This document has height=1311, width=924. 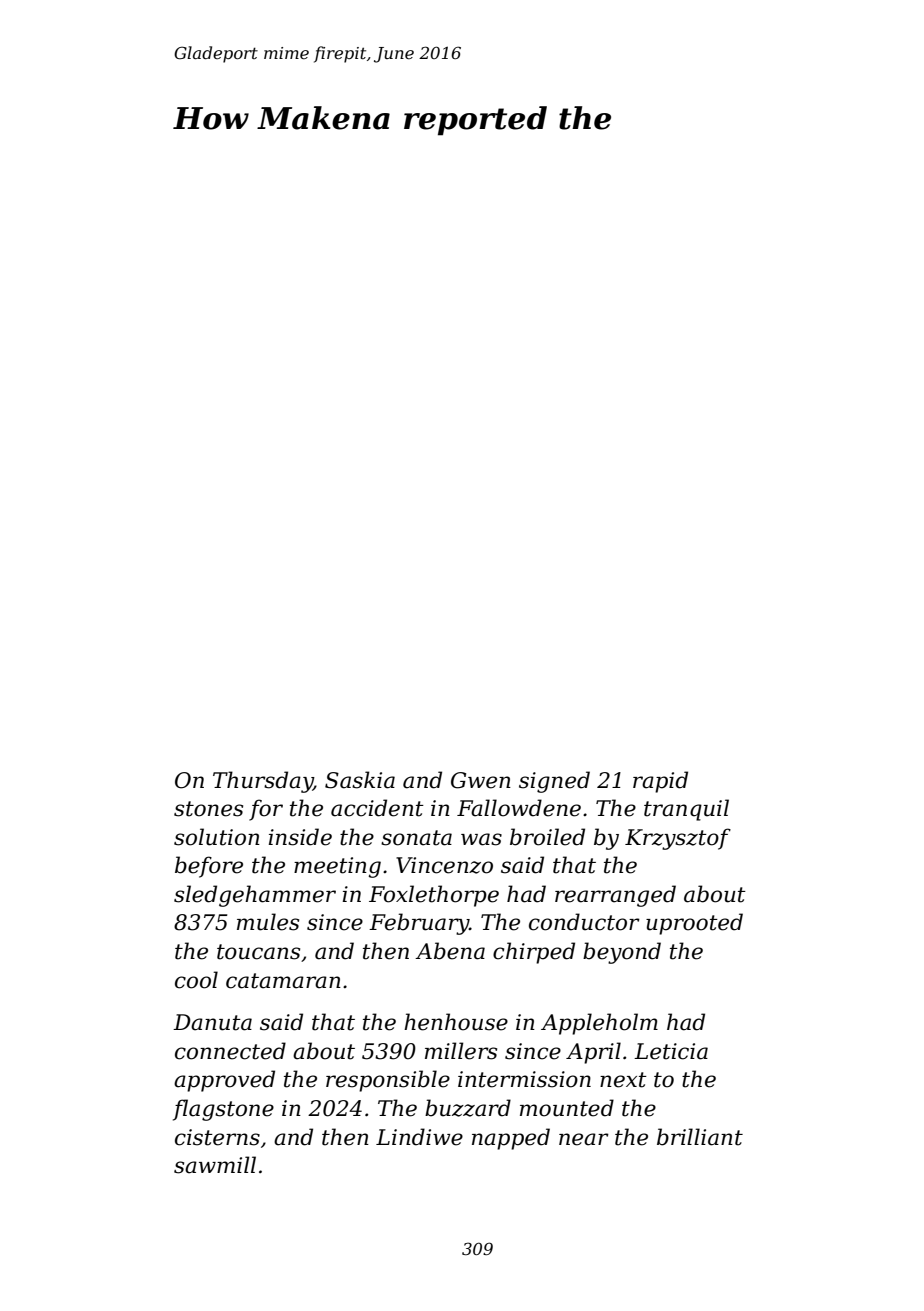 I want to click on beyond, so click(x=622, y=953).
